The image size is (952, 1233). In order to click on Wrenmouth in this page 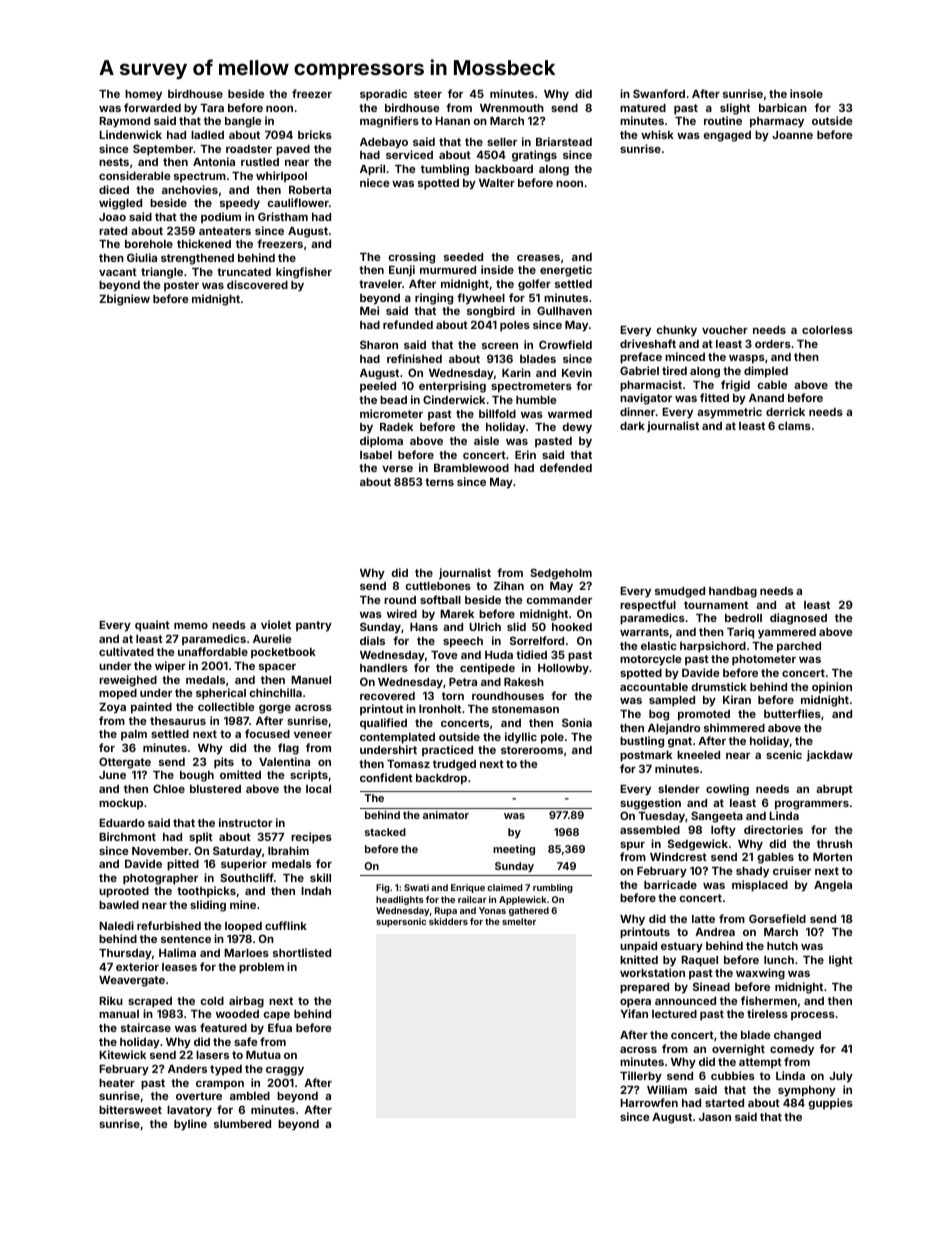, I will do `click(512, 108)`.
